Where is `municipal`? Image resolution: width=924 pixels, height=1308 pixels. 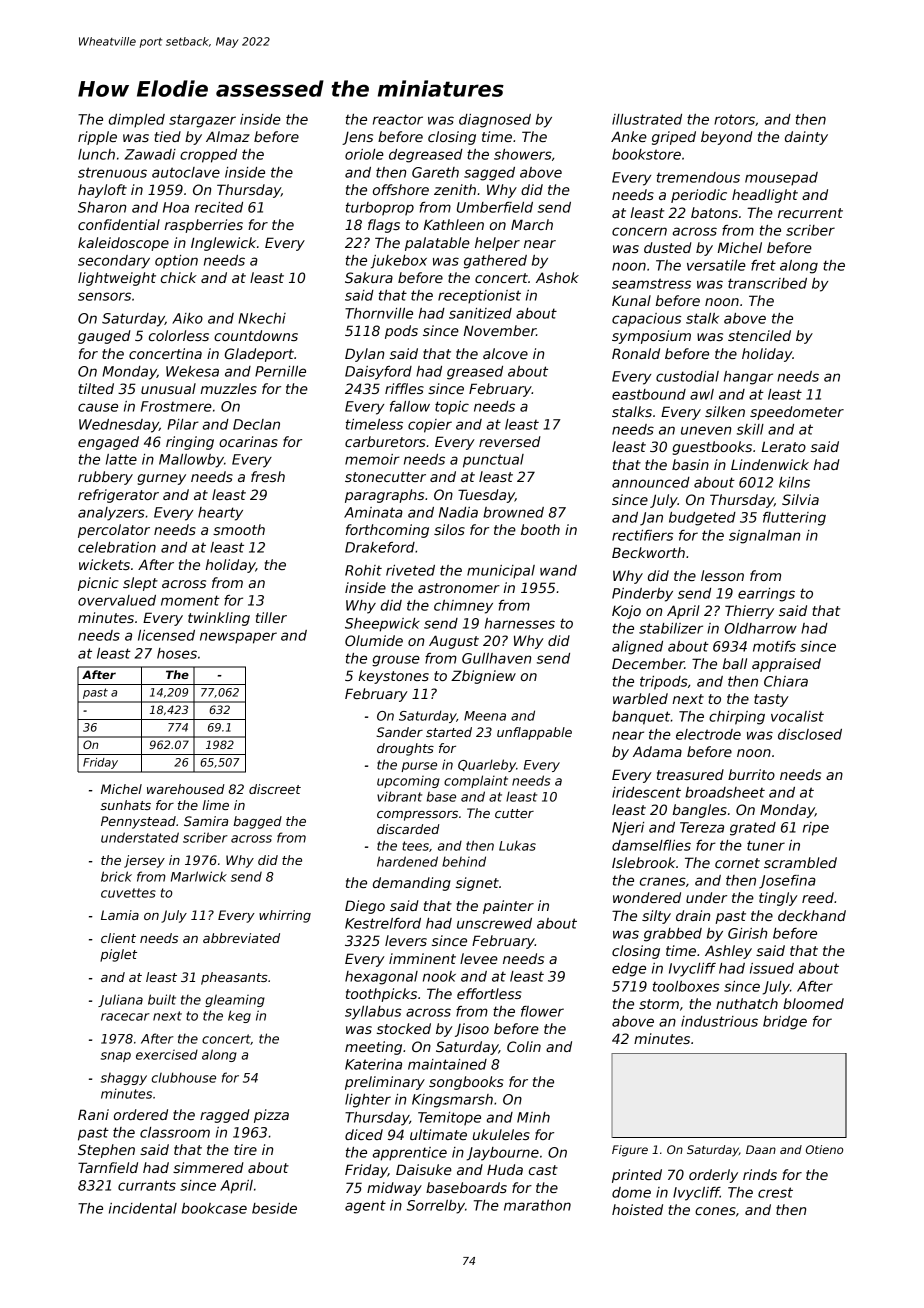 municipal is located at coordinates (501, 572).
